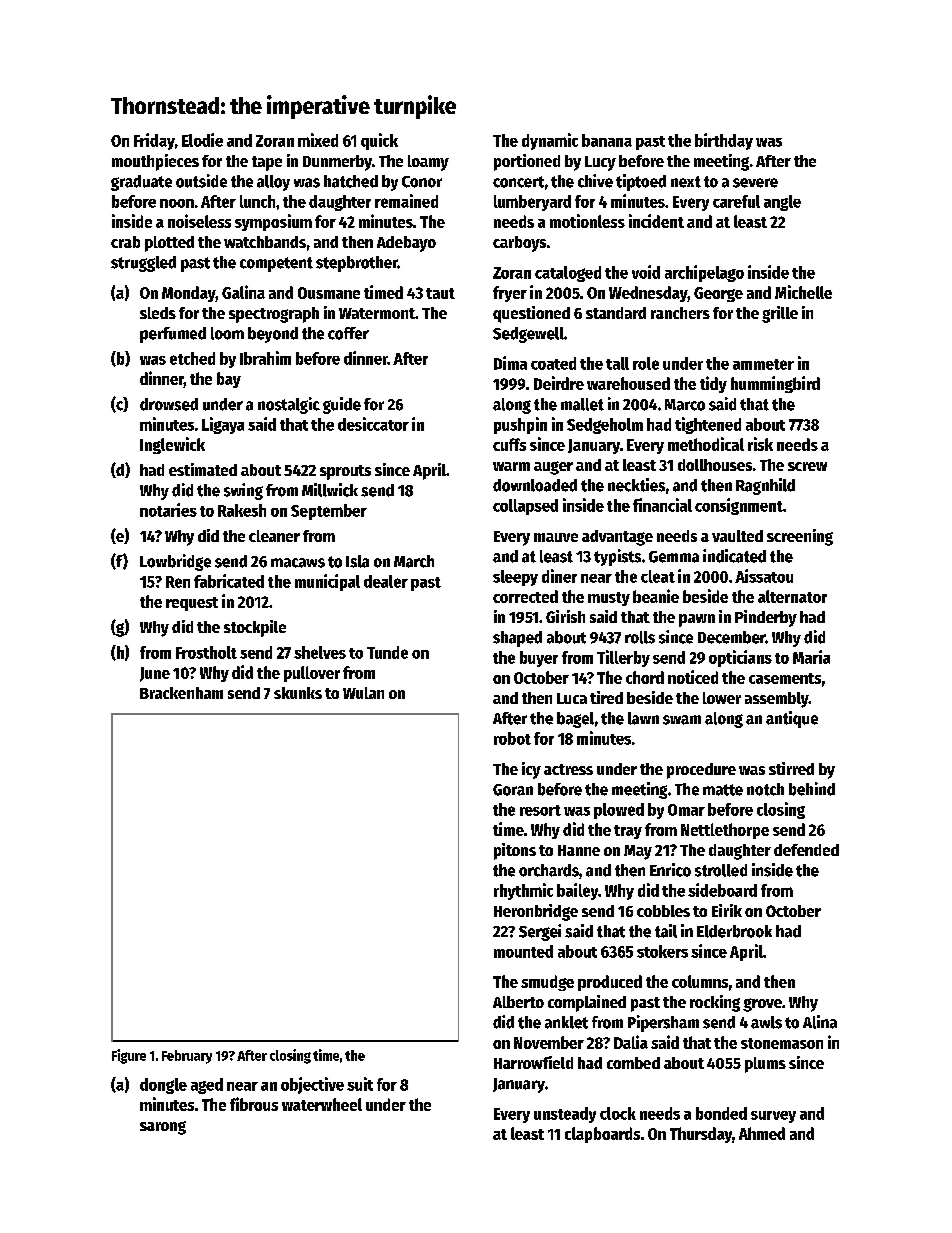 The width and height of the screenshot is (952, 1233). What do you see at coordinates (129, 1056) in the screenshot?
I see `Figure` at bounding box center [129, 1056].
